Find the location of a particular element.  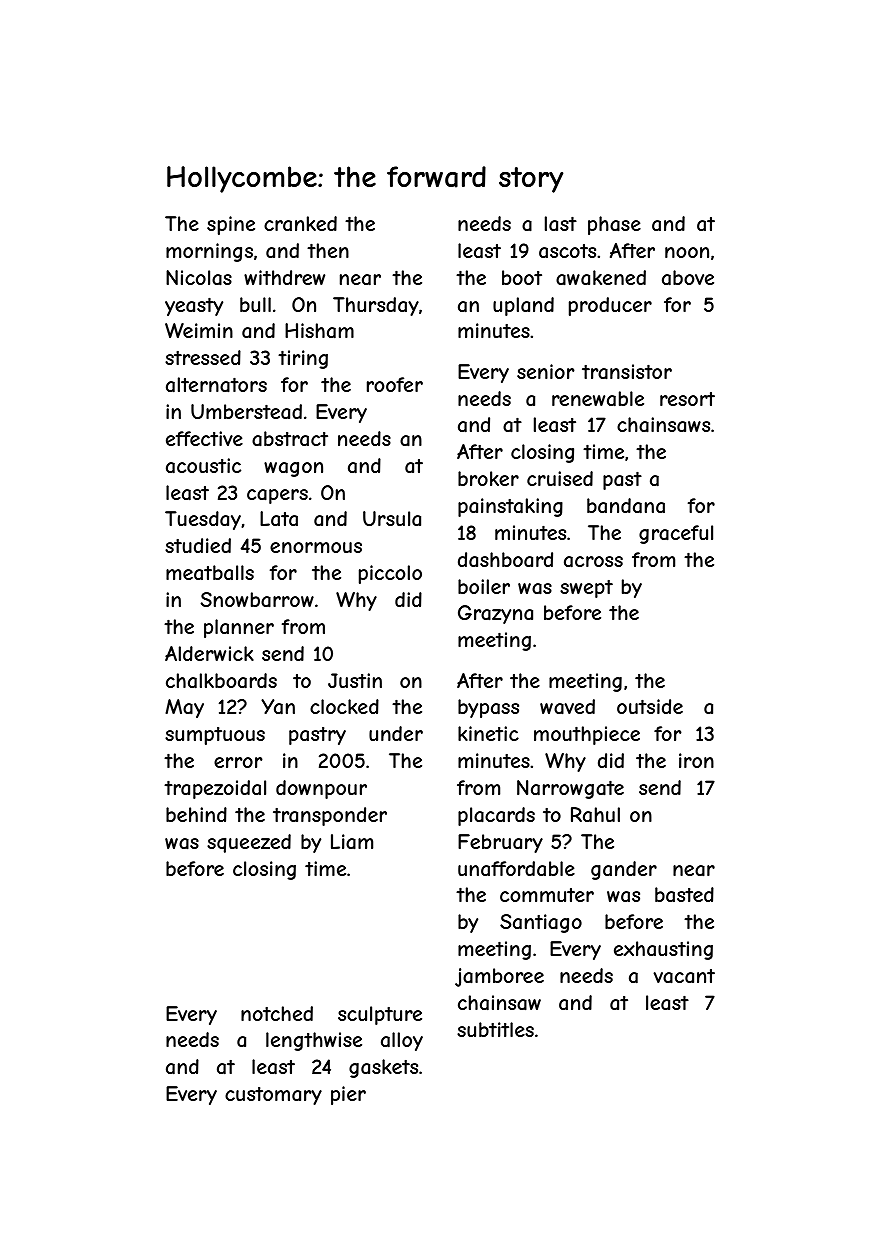

under is located at coordinates (396, 733).
